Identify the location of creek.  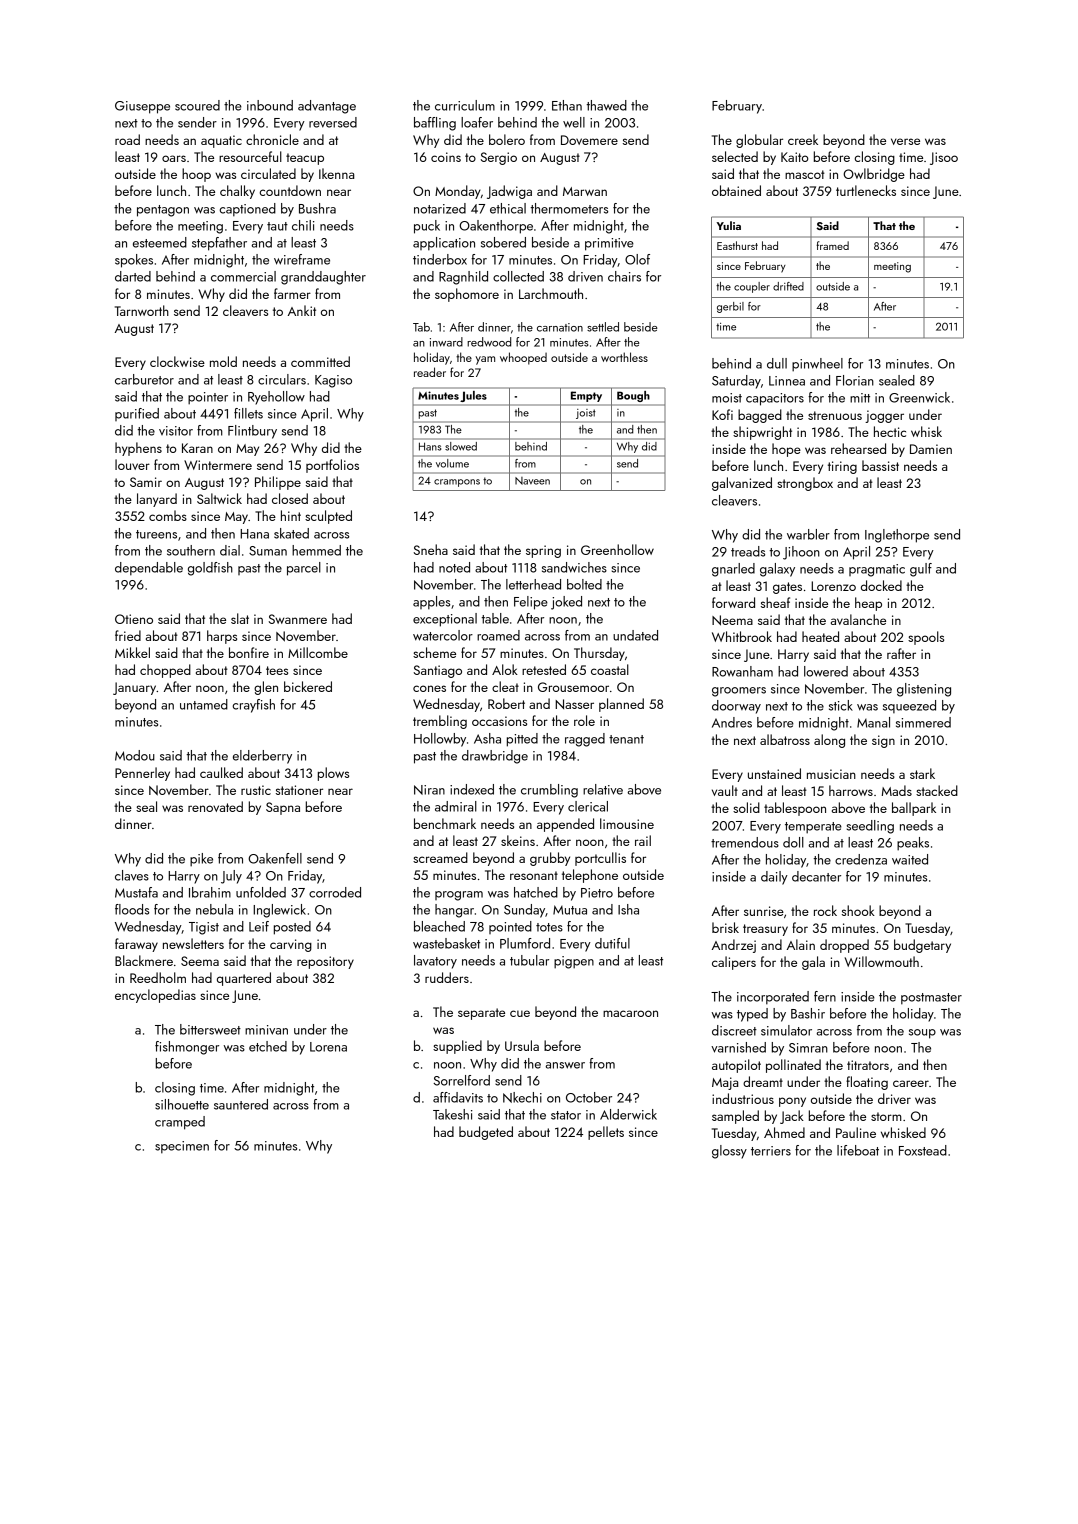
(803, 139).
